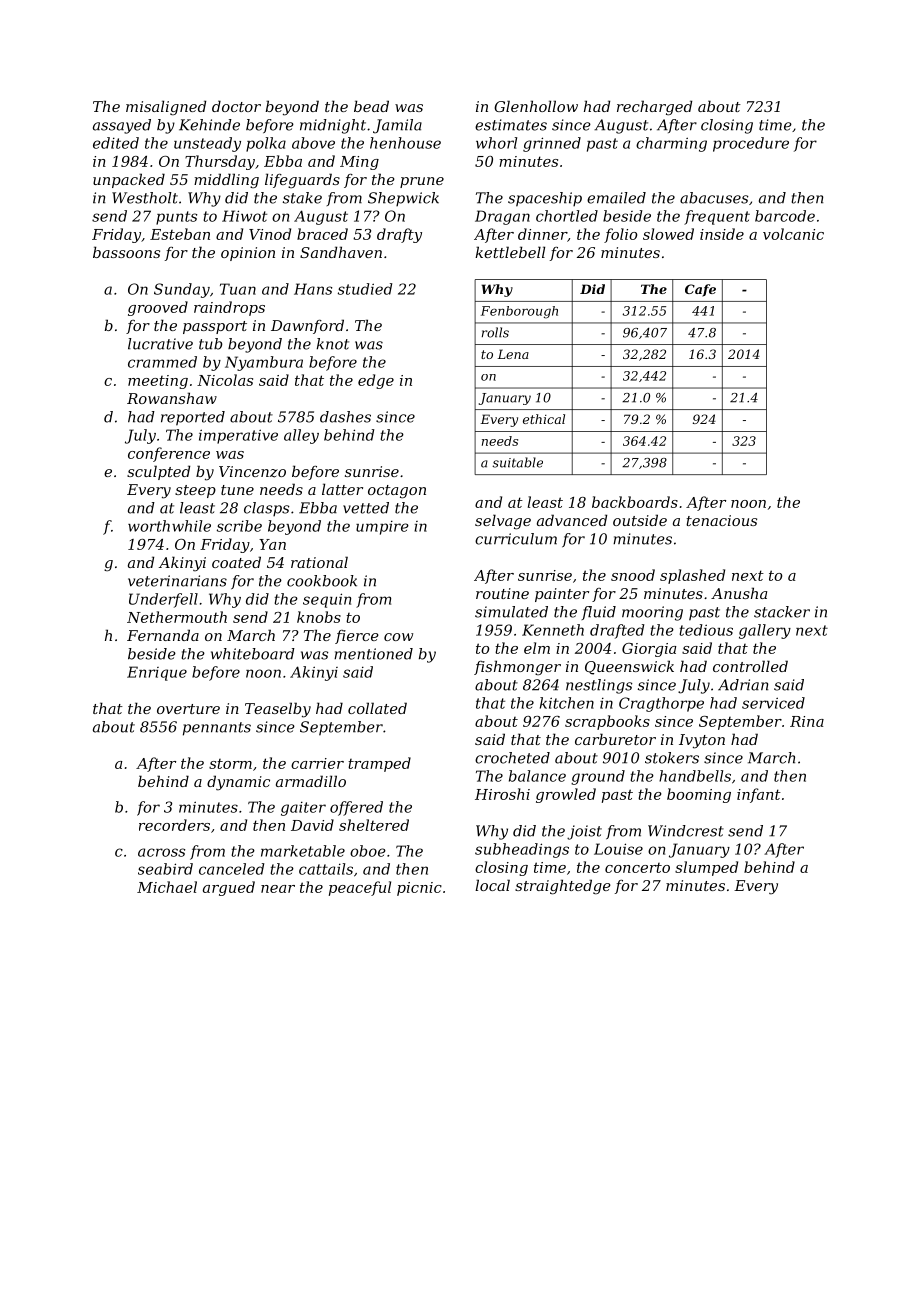  Describe the element at coordinates (700, 290) in the image. I see `Cafe` at that location.
